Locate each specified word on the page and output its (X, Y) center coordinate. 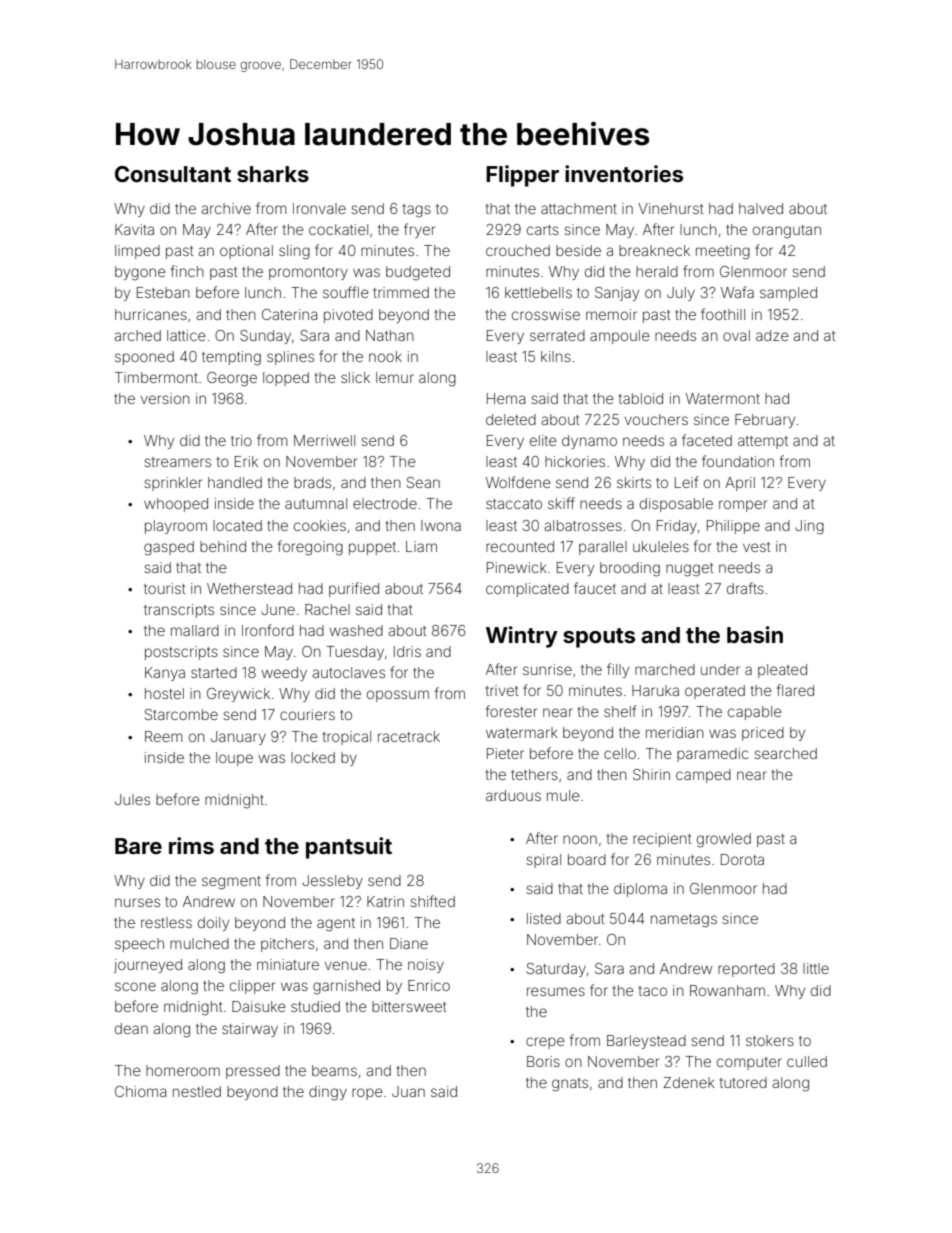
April (740, 484)
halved (761, 208)
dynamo (589, 442)
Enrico (429, 985)
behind (223, 546)
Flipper (522, 176)
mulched (199, 943)
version (165, 398)
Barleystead (646, 1042)
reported (746, 970)
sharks (273, 174)
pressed (253, 1072)
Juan (408, 1091)
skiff (561, 503)
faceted (707, 440)
